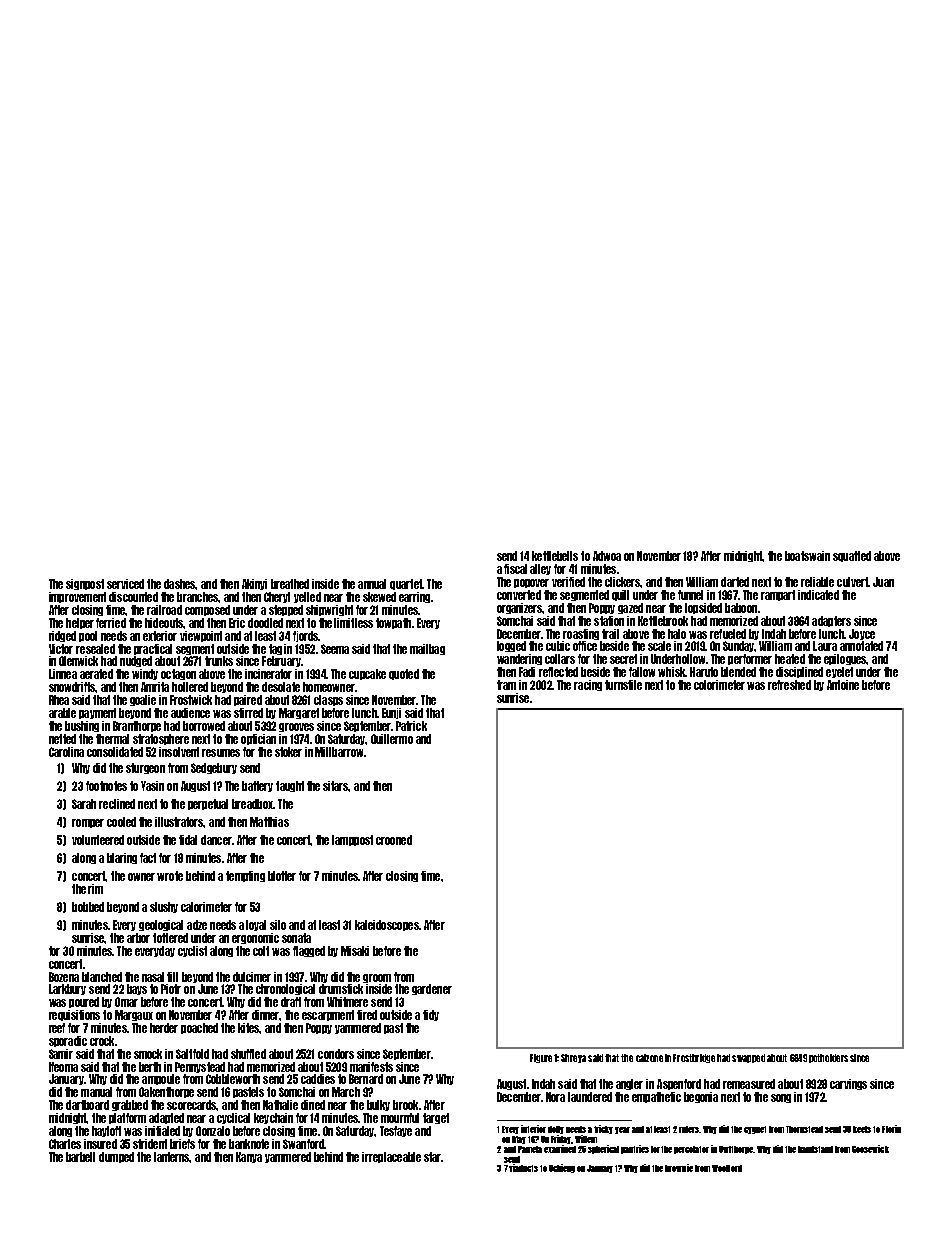 This document has height=1233, width=952. I want to click on Woolford, so click(727, 1168).
